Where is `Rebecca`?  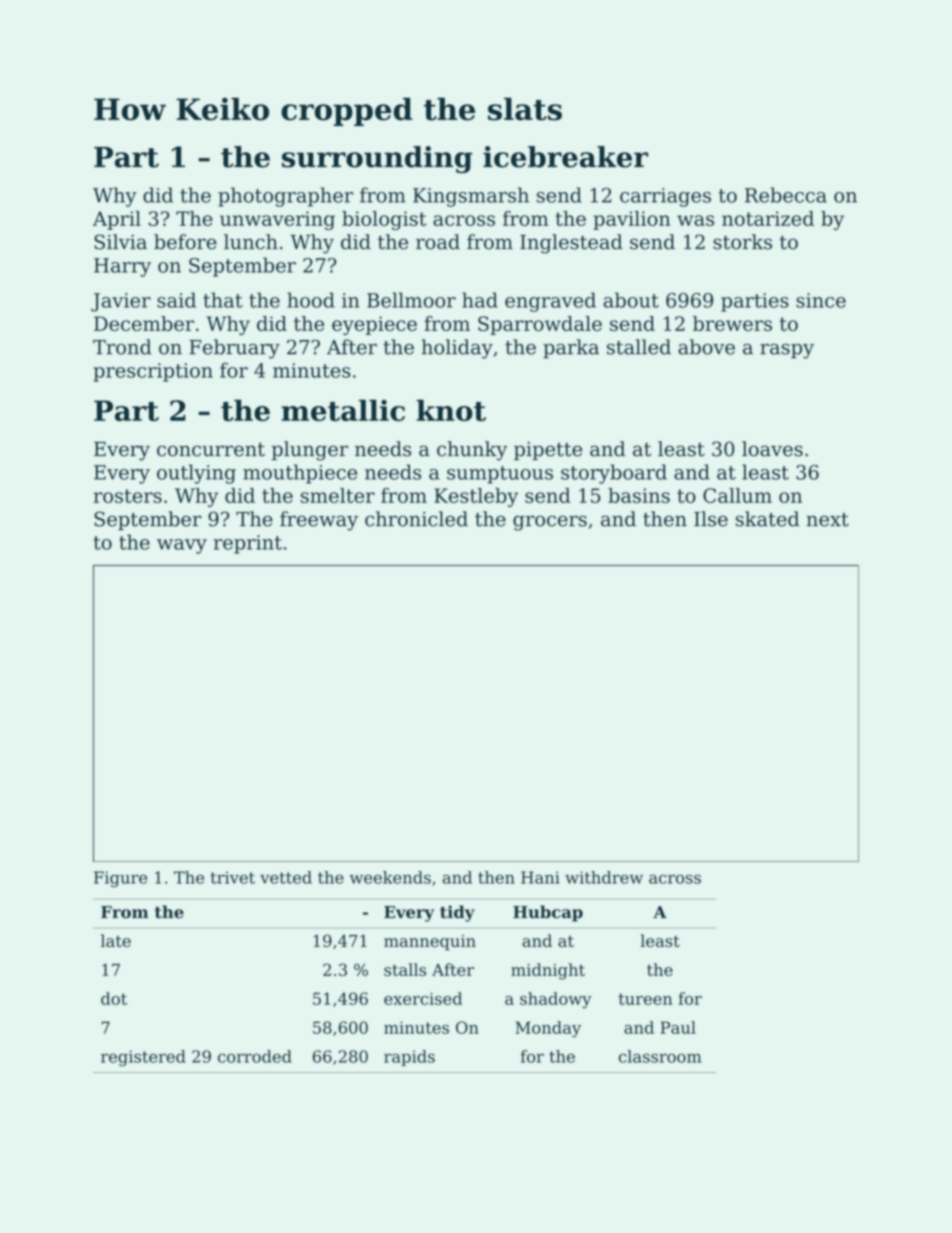
Rebecca is located at coordinates (786, 195).
